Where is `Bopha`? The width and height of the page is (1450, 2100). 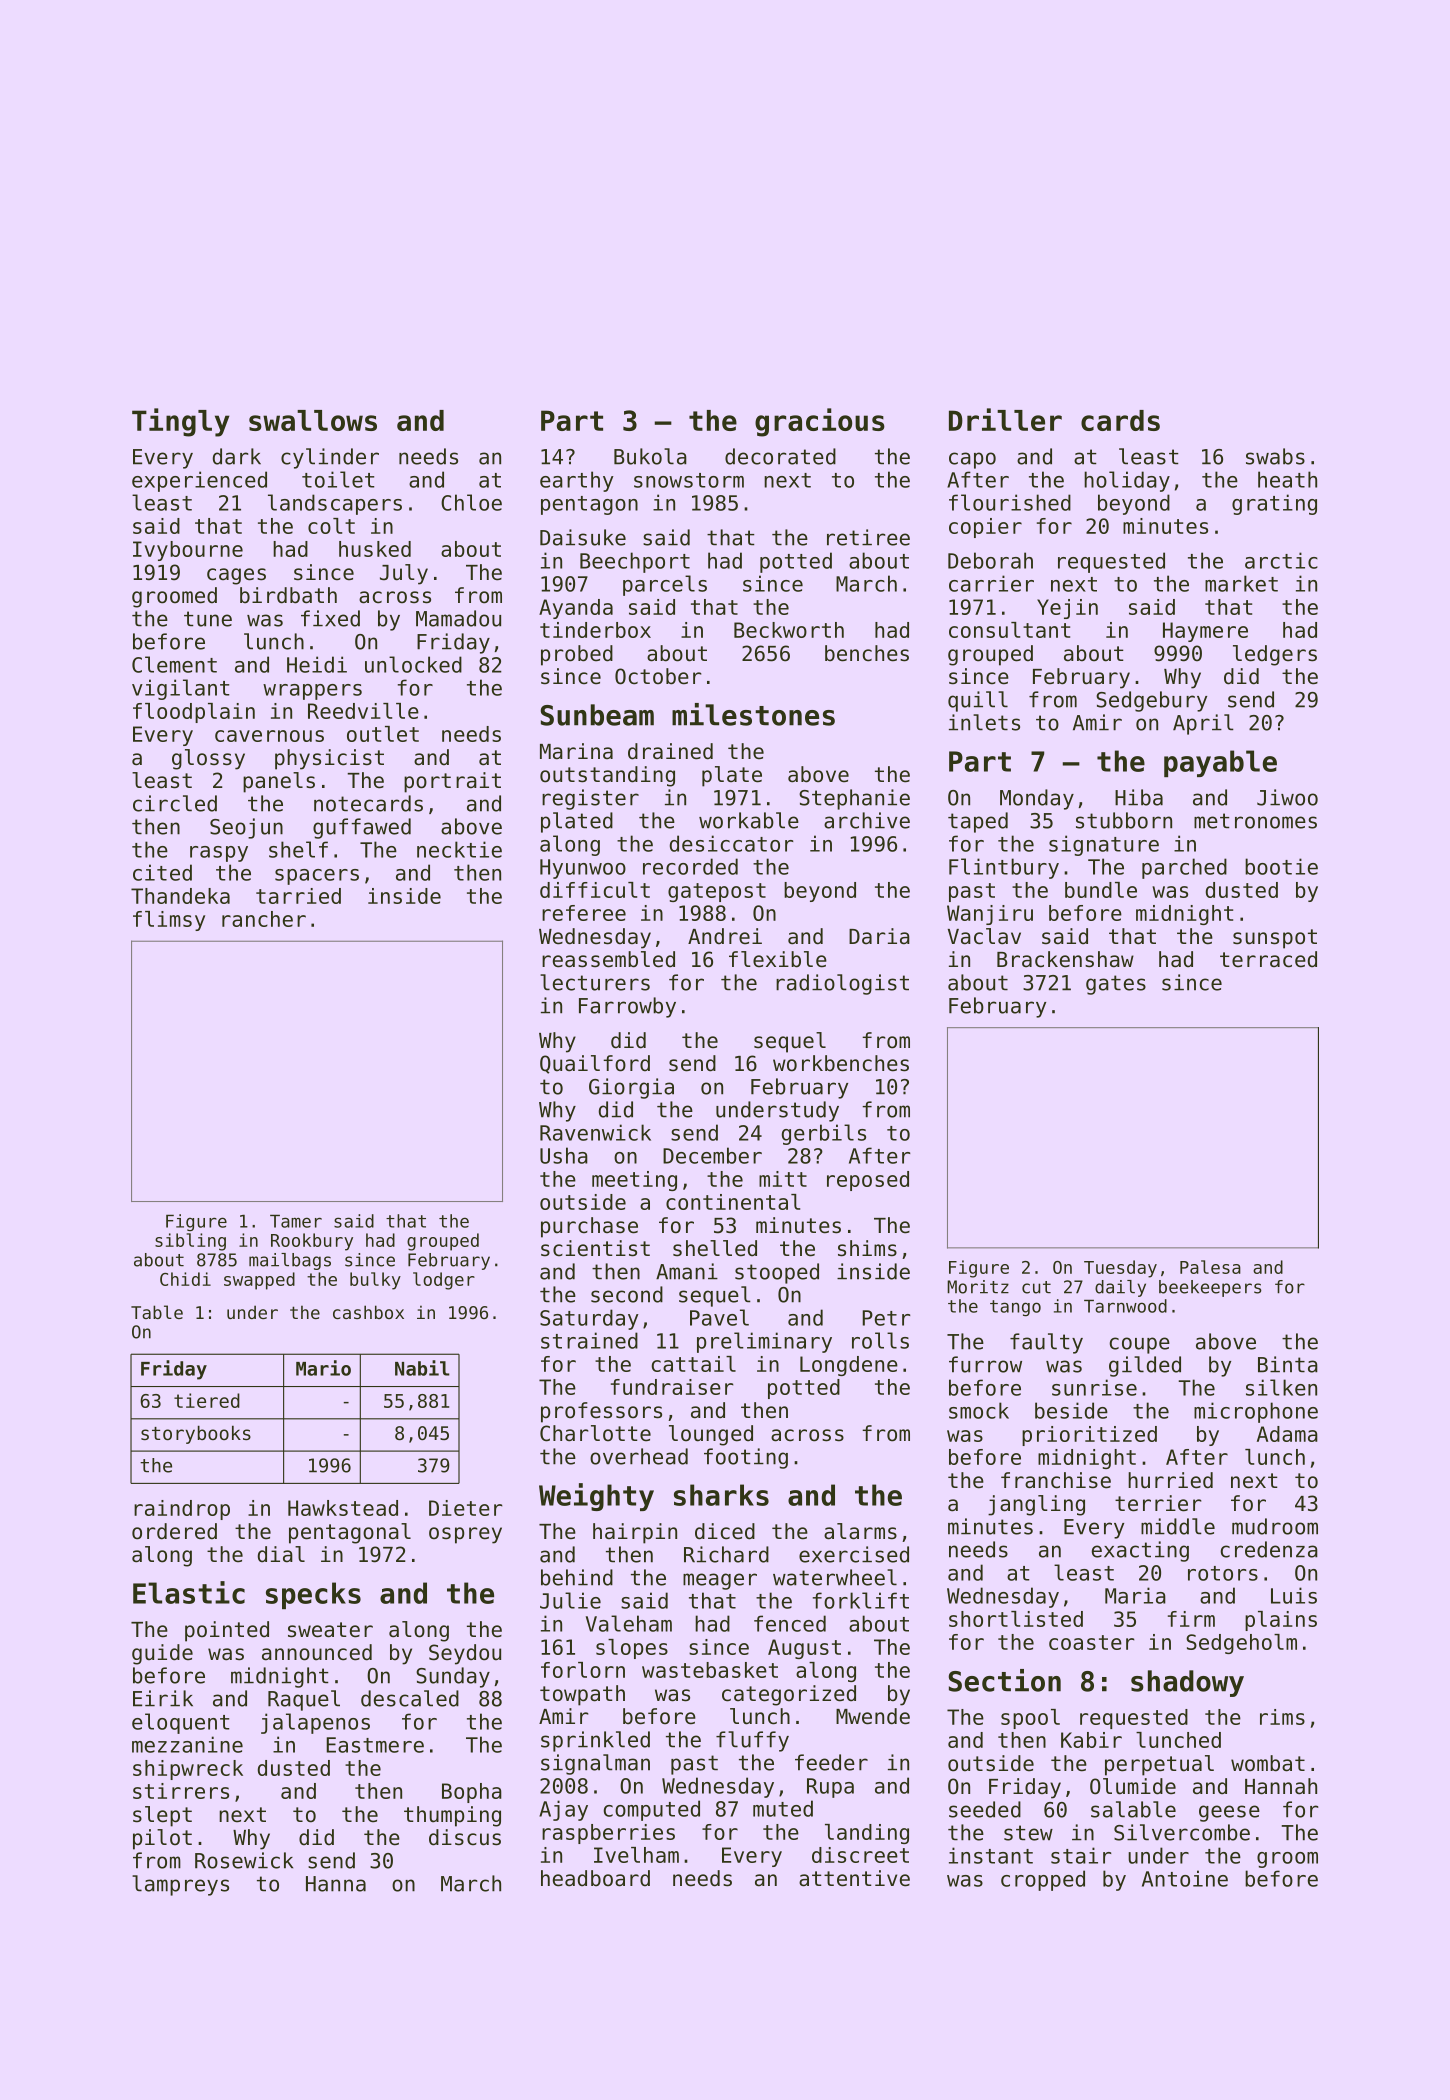 Bopha is located at coordinates (472, 1793).
